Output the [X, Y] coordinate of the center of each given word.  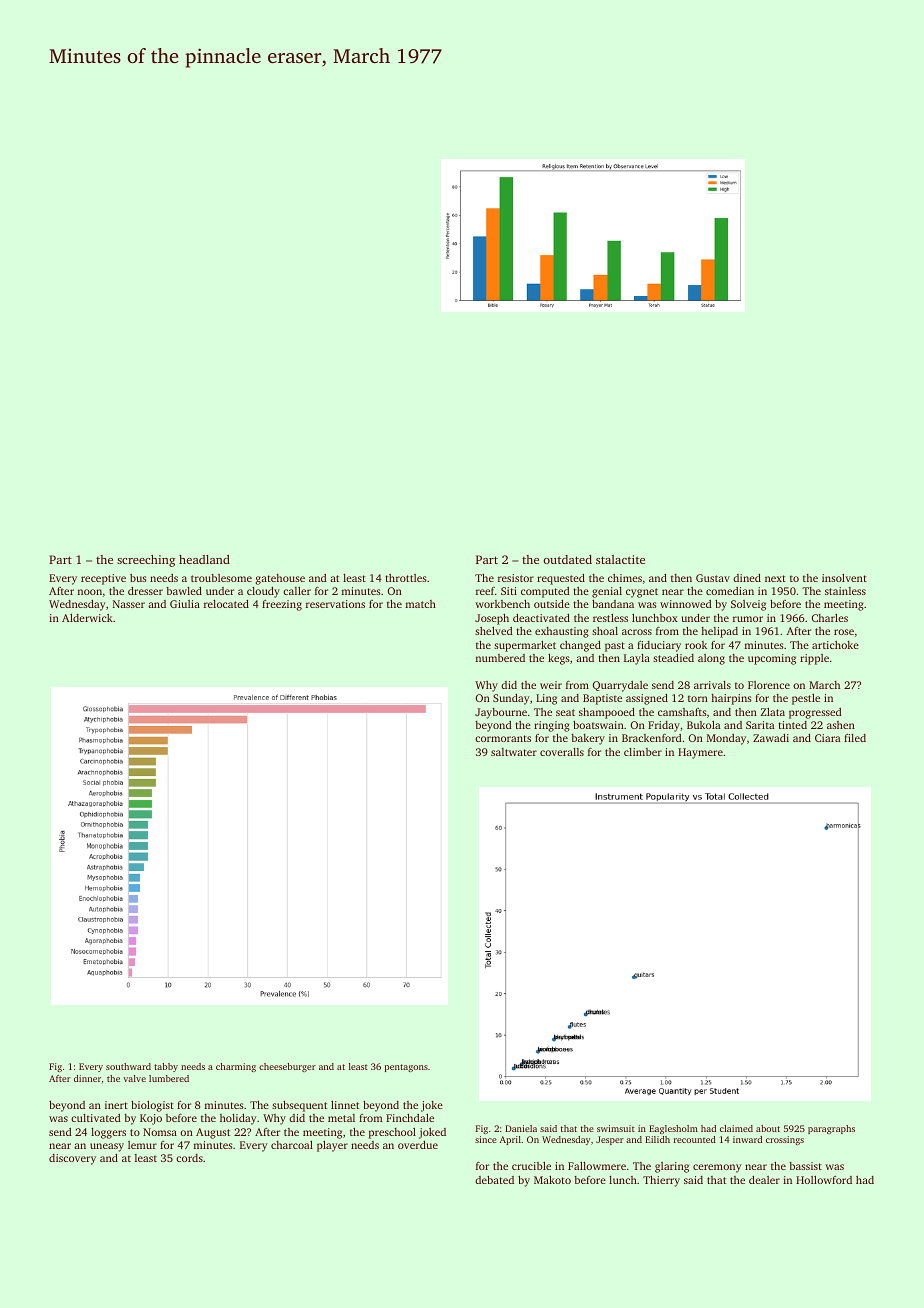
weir [551, 685]
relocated [226, 604]
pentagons [406, 1068]
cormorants [503, 738]
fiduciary [659, 646]
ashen [841, 725]
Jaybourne [501, 713]
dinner [87, 1078]
